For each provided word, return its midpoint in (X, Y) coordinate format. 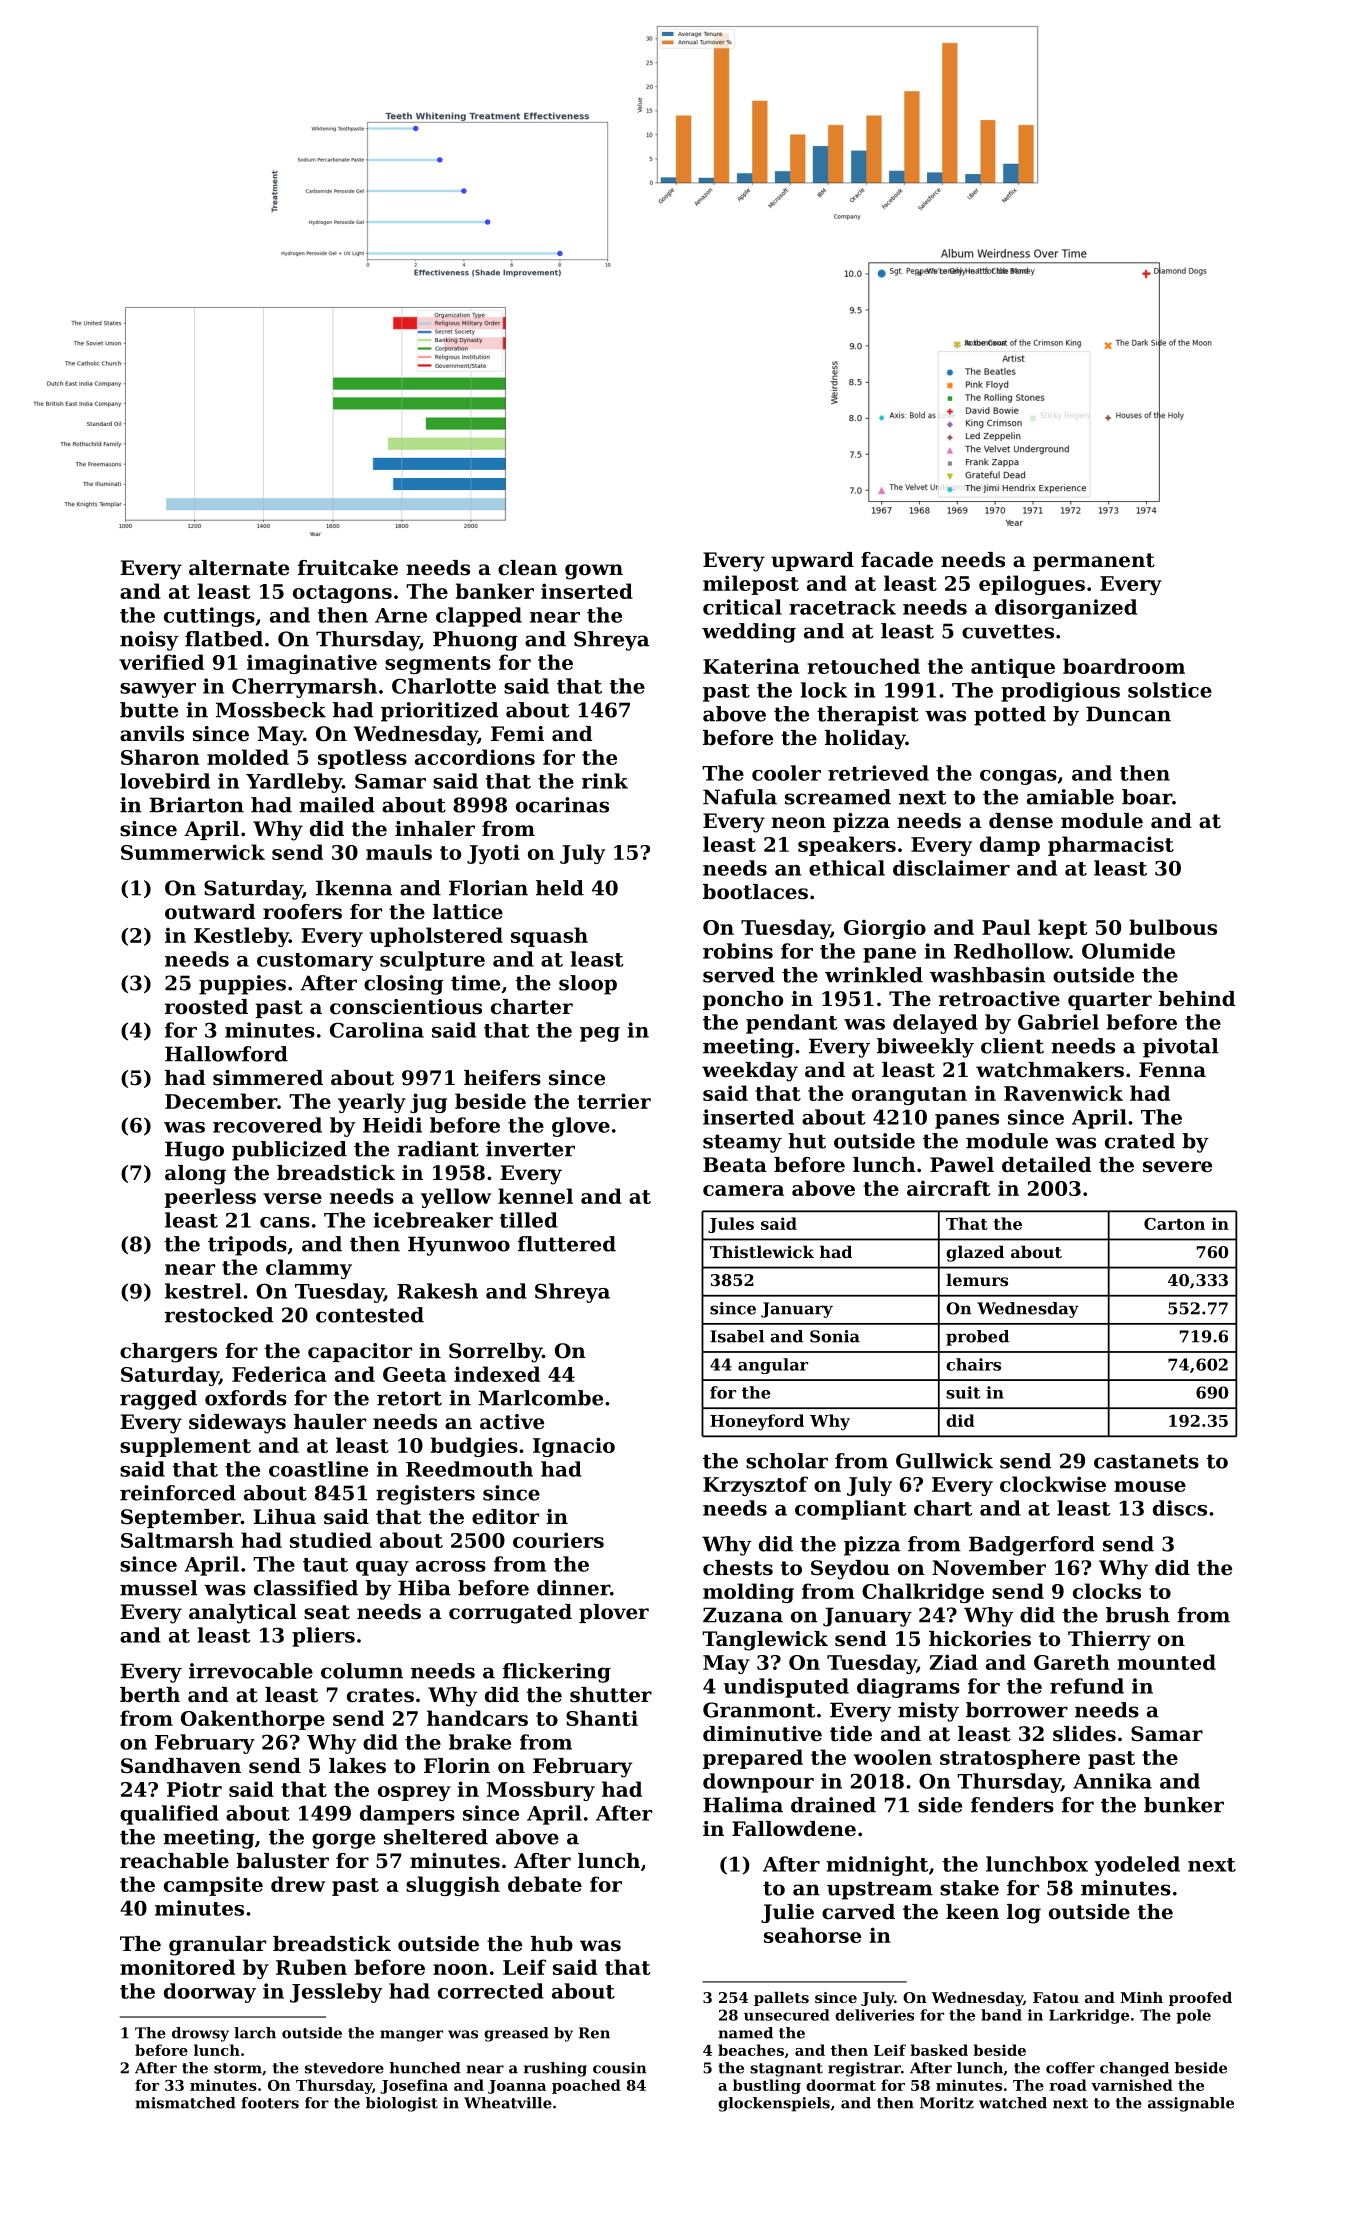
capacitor (360, 1352)
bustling (767, 2086)
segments (438, 665)
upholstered (436, 937)
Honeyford (757, 1422)
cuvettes (1008, 631)
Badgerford (1032, 1546)
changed (1134, 2069)
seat (327, 1612)
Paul (1006, 927)
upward (812, 561)
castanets (1146, 1461)
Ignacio (574, 1447)
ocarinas (562, 805)
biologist (402, 2104)
